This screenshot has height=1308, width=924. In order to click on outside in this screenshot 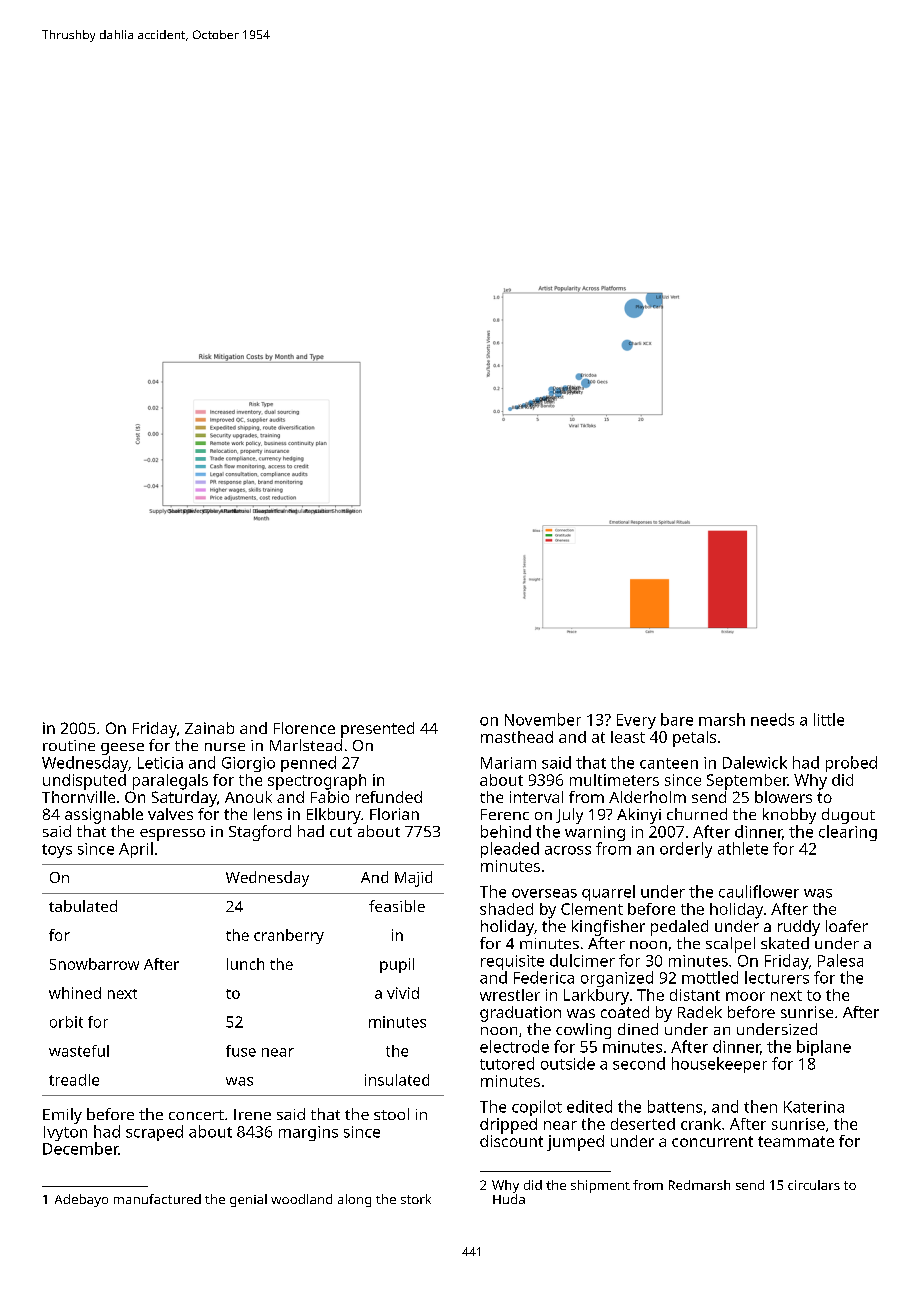, I will do `click(568, 1063)`.
